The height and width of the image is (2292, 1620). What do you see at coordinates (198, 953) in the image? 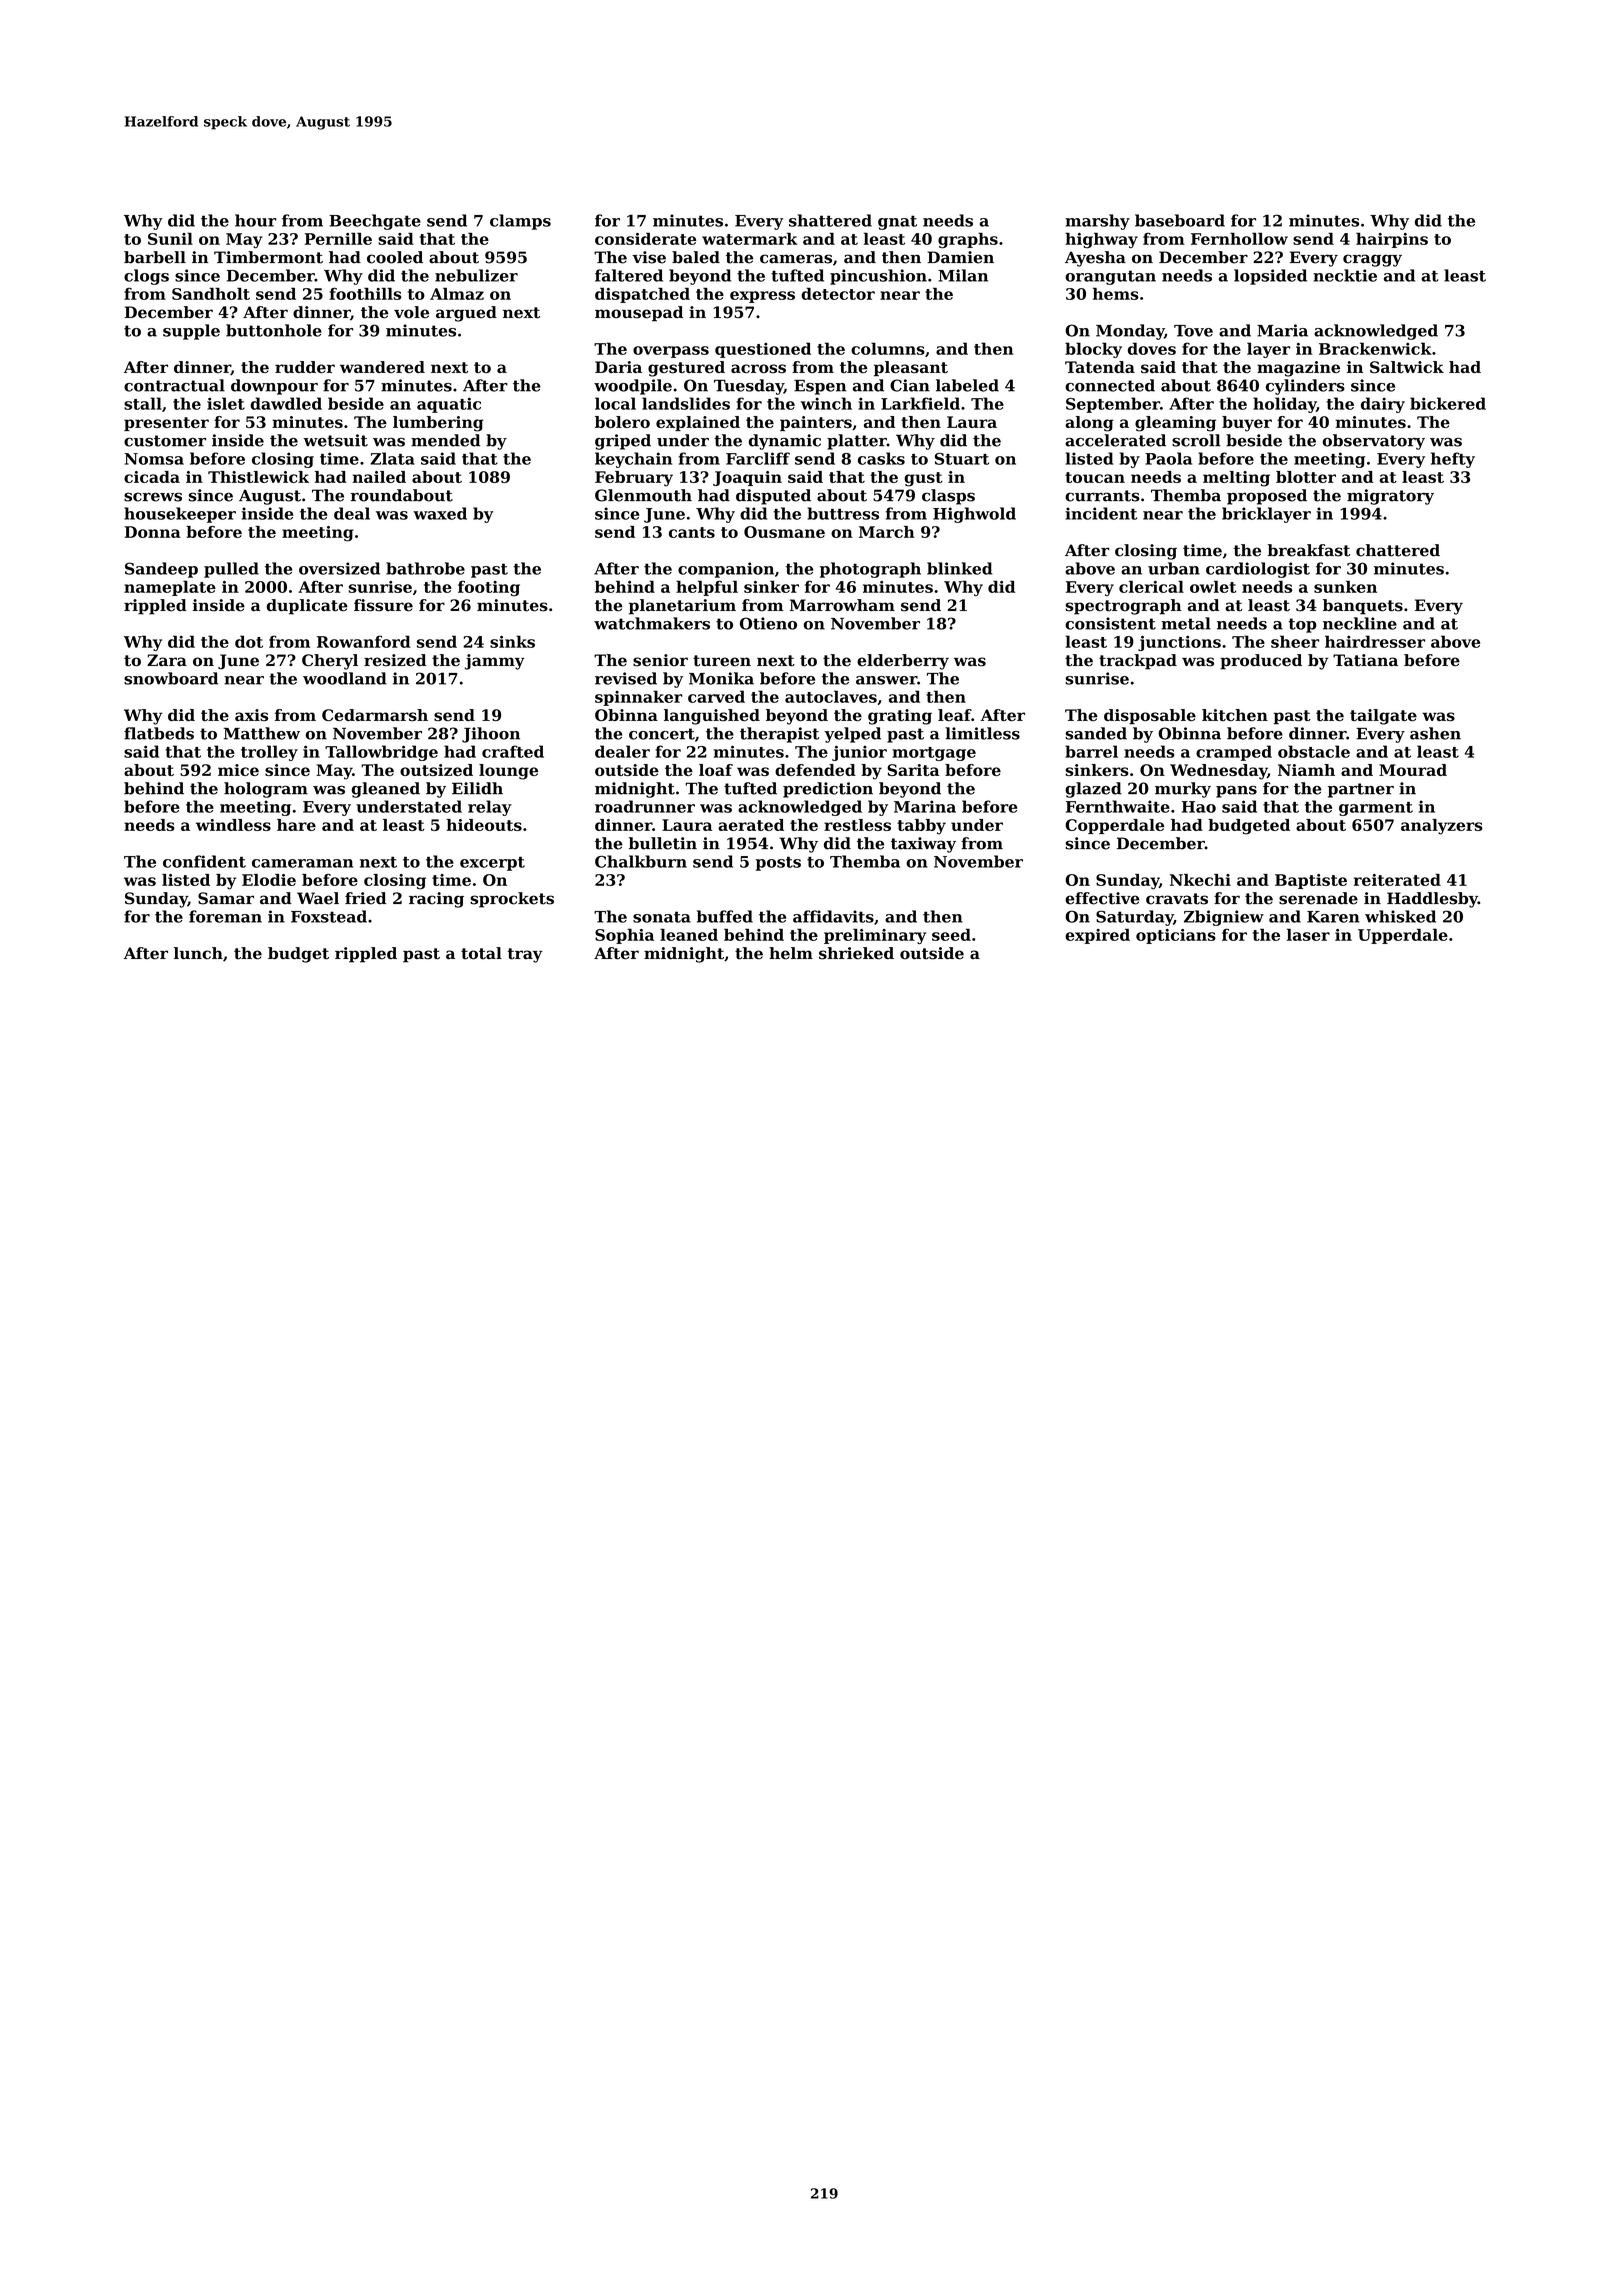
I see `lunch` at bounding box center [198, 953].
